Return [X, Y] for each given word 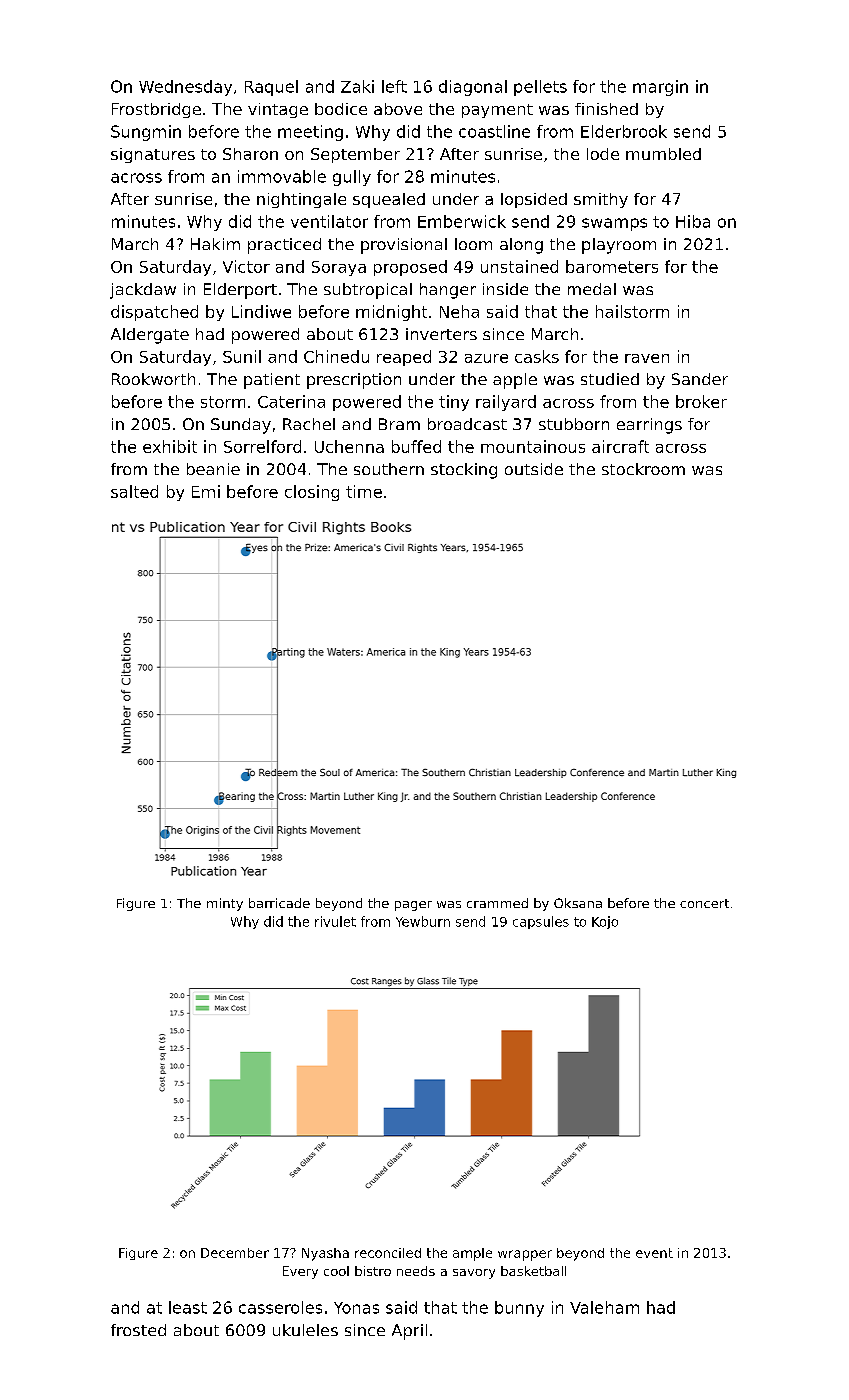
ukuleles [305, 1330]
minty [225, 904]
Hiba [693, 221]
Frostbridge [156, 110]
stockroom [643, 469]
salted [134, 491]
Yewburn [423, 921]
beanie [213, 469]
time [364, 491]
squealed [389, 200]
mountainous [533, 446]
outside [534, 469]
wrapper [525, 1255]
